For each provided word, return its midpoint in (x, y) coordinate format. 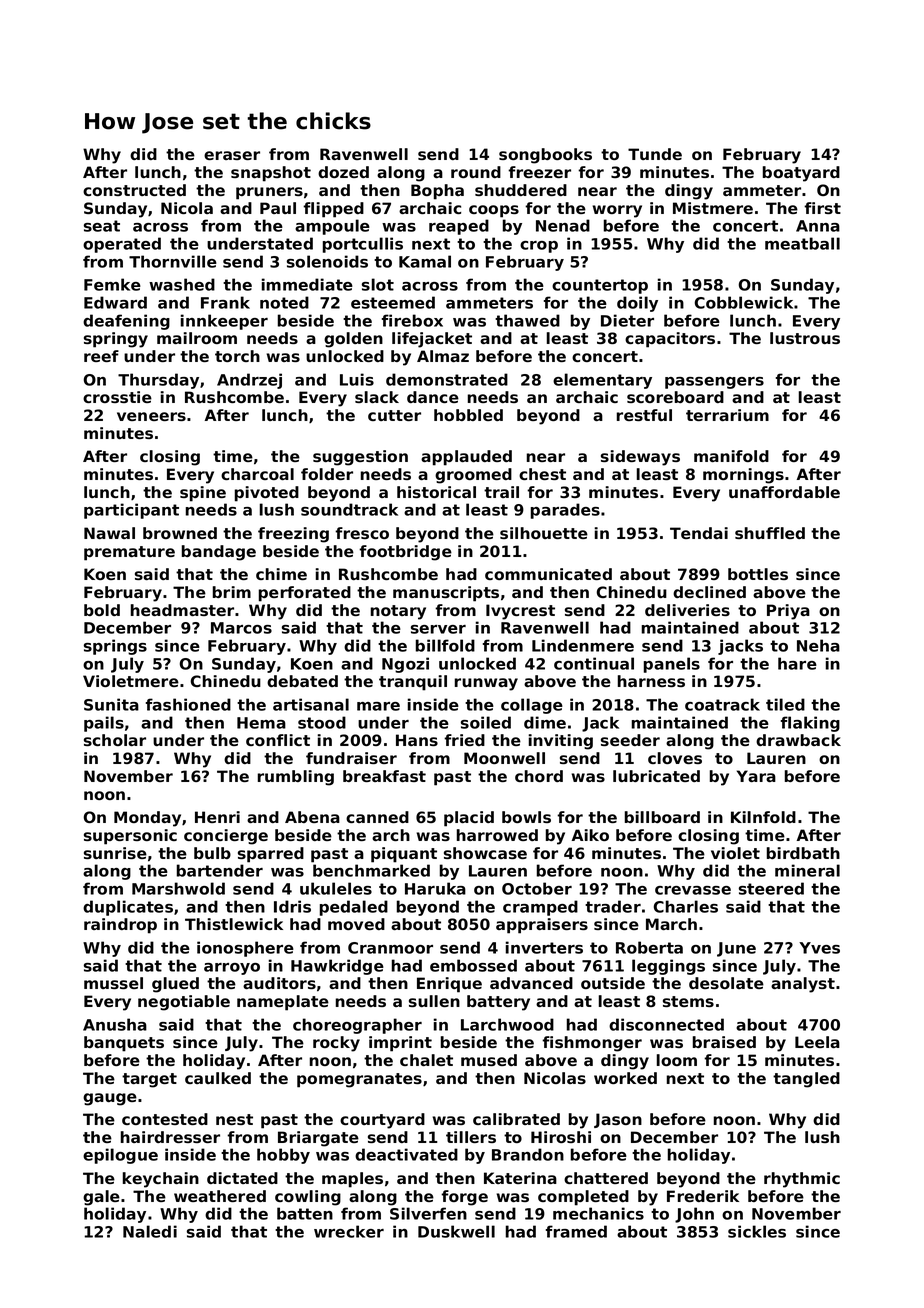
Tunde (655, 154)
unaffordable (784, 492)
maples (352, 1180)
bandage (219, 553)
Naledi (150, 1231)
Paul (278, 208)
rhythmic (802, 1180)
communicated (548, 574)
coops (494, 211)
